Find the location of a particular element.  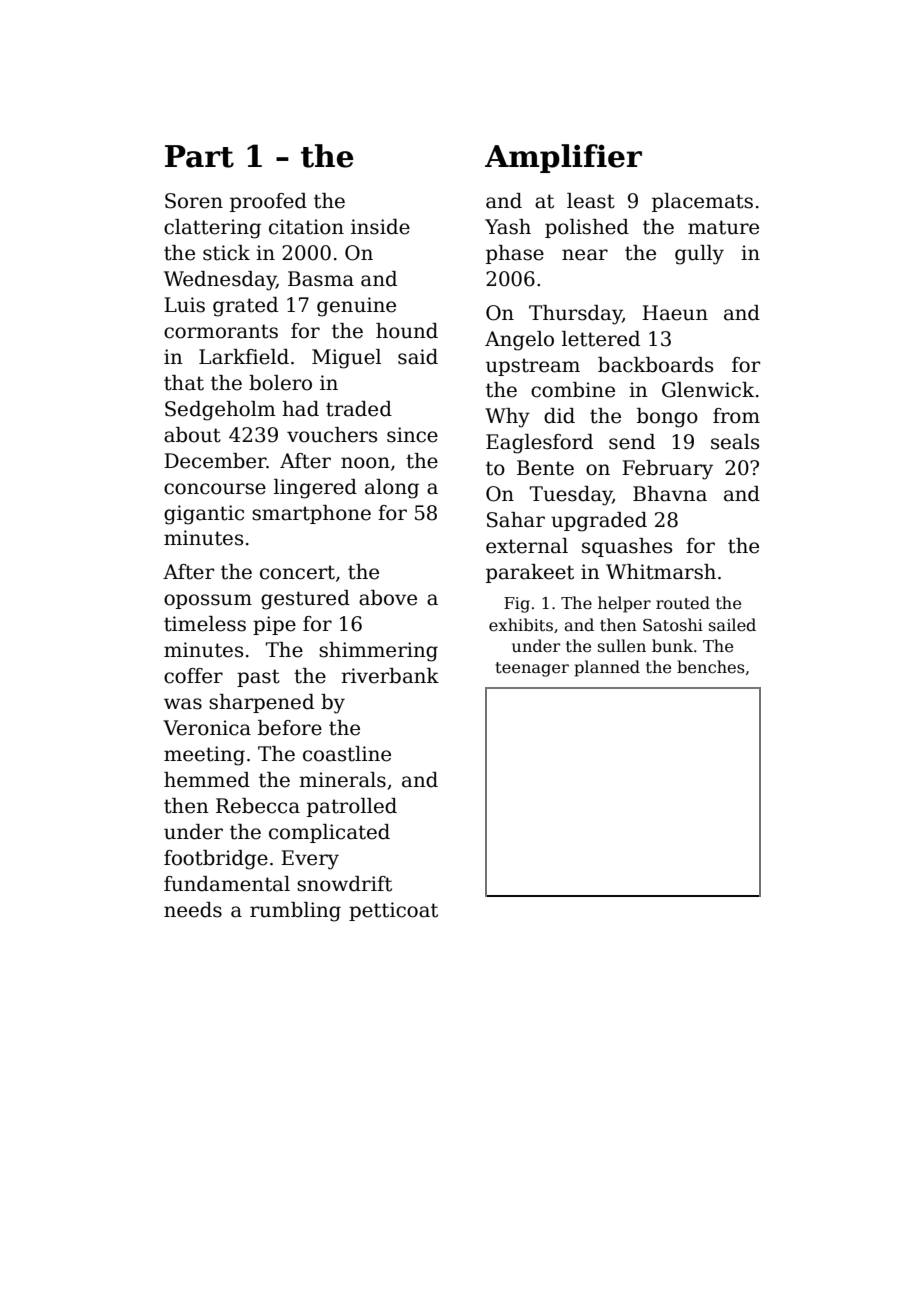

Amplifier is located at coordinates (563, 158).
